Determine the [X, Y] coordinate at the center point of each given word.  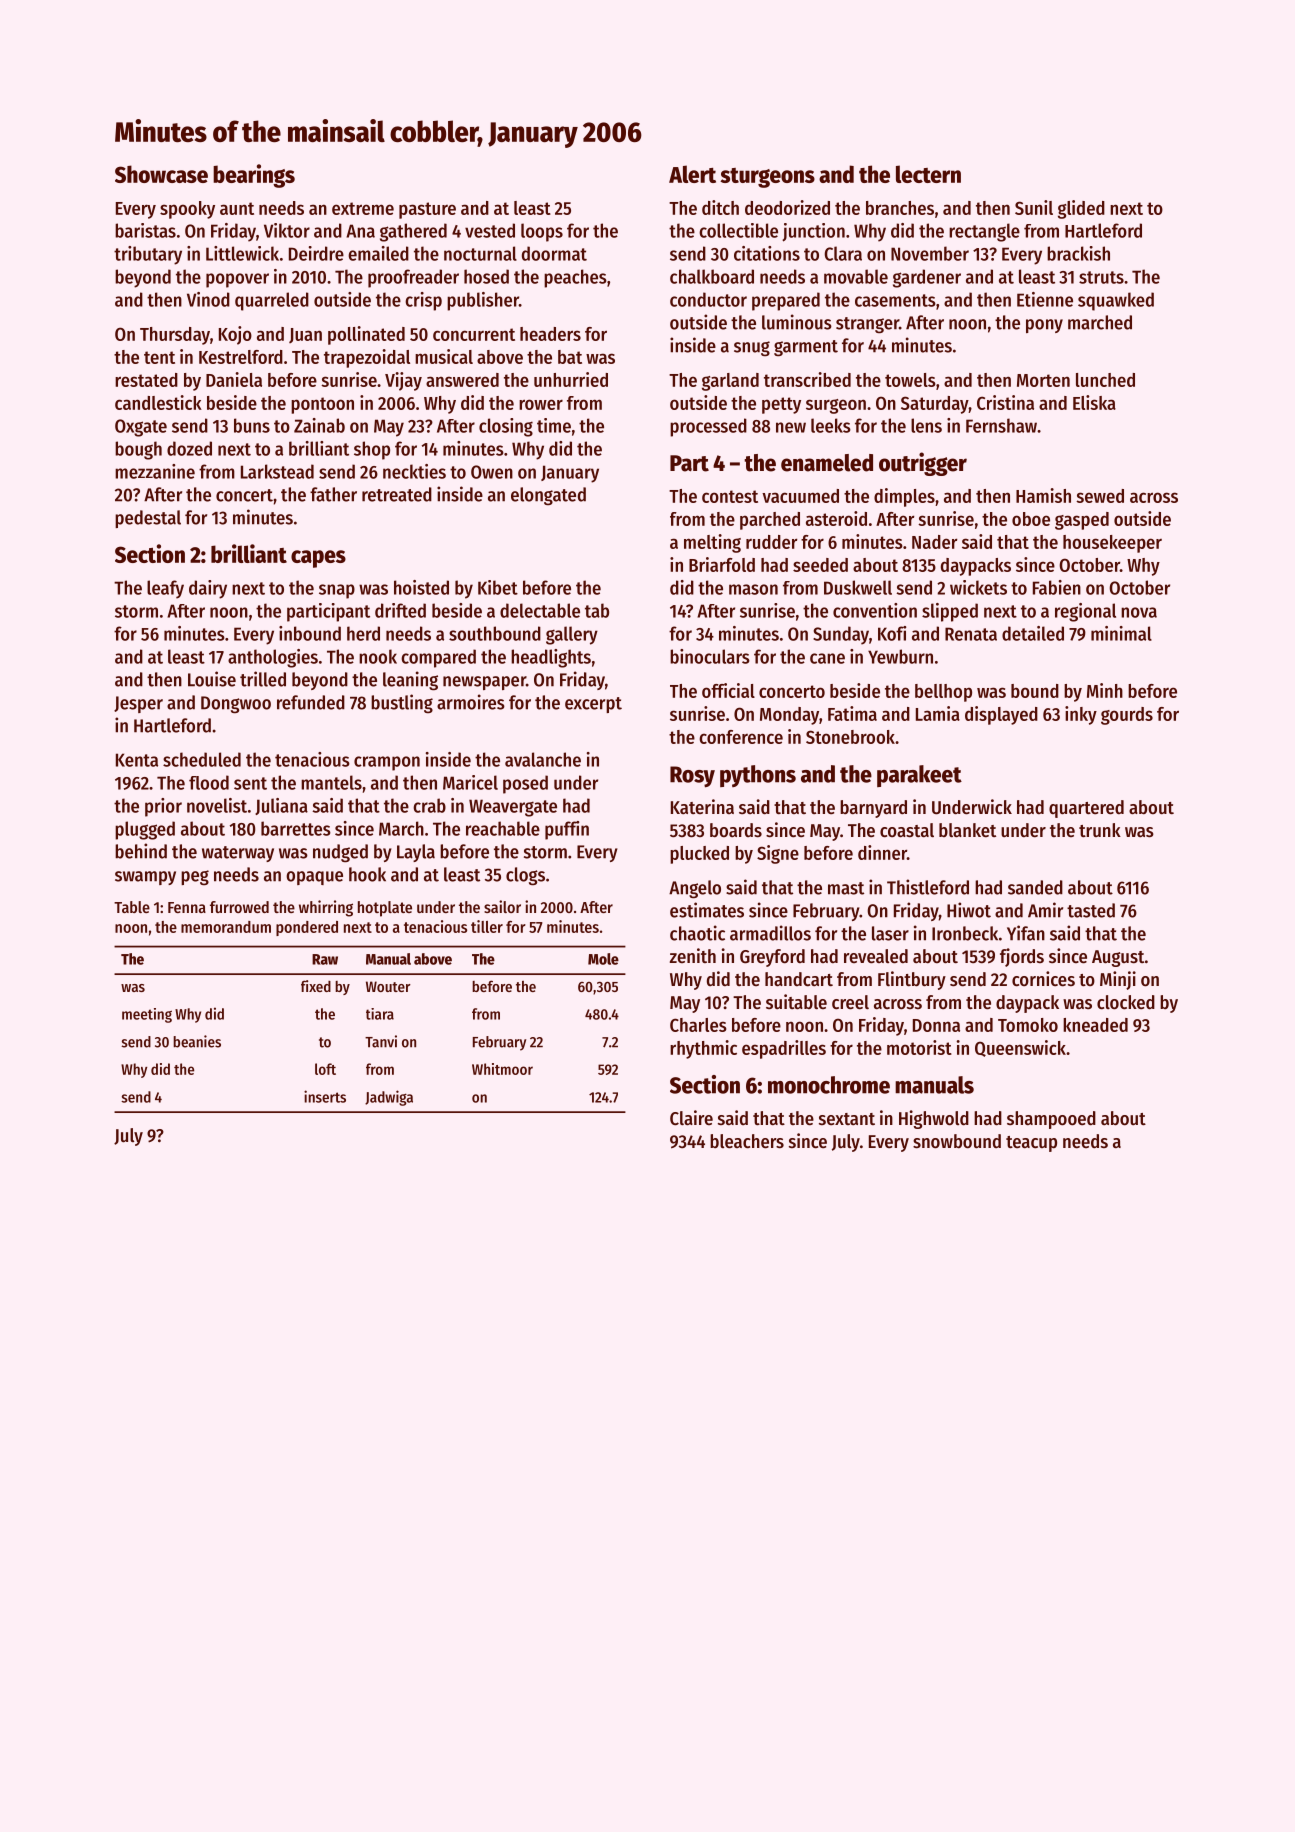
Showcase [161, 174]
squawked [1116, 301]
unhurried [571, 379]
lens [926, 425]
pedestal [148, 519]
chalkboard [712, 276]
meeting [147, 1015]
